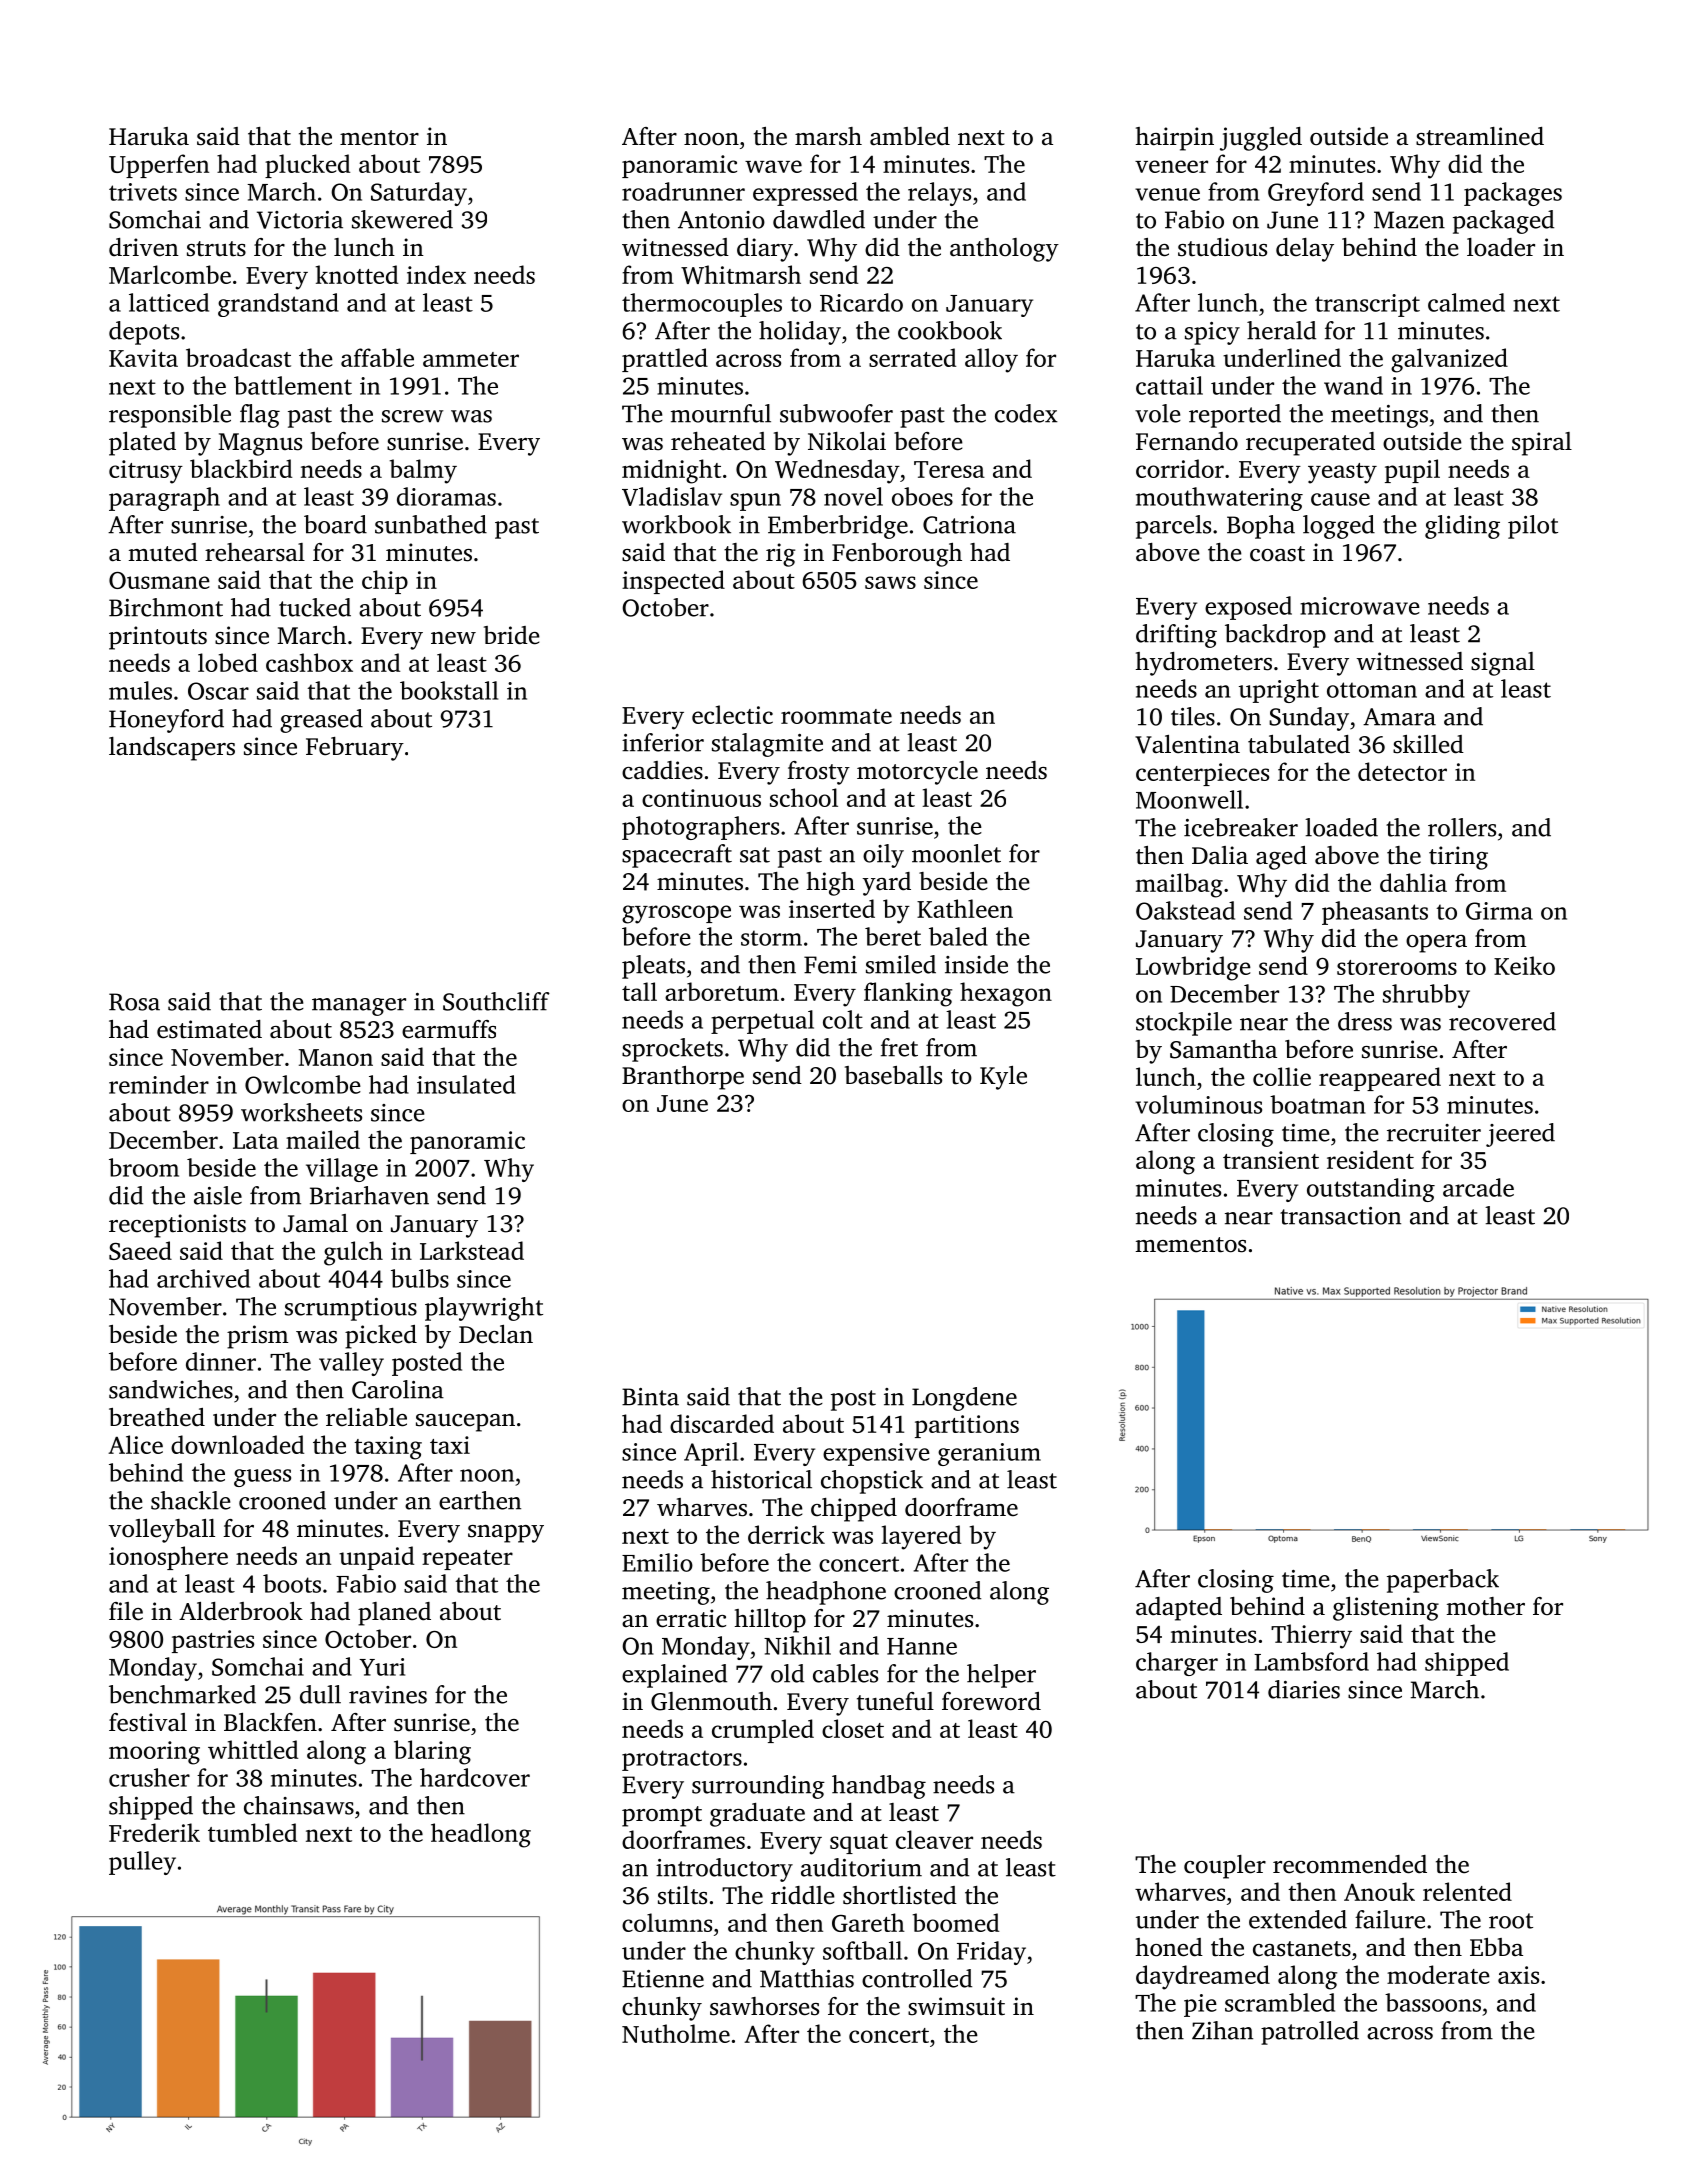  I want to click on prattled, so click(665, 360).
